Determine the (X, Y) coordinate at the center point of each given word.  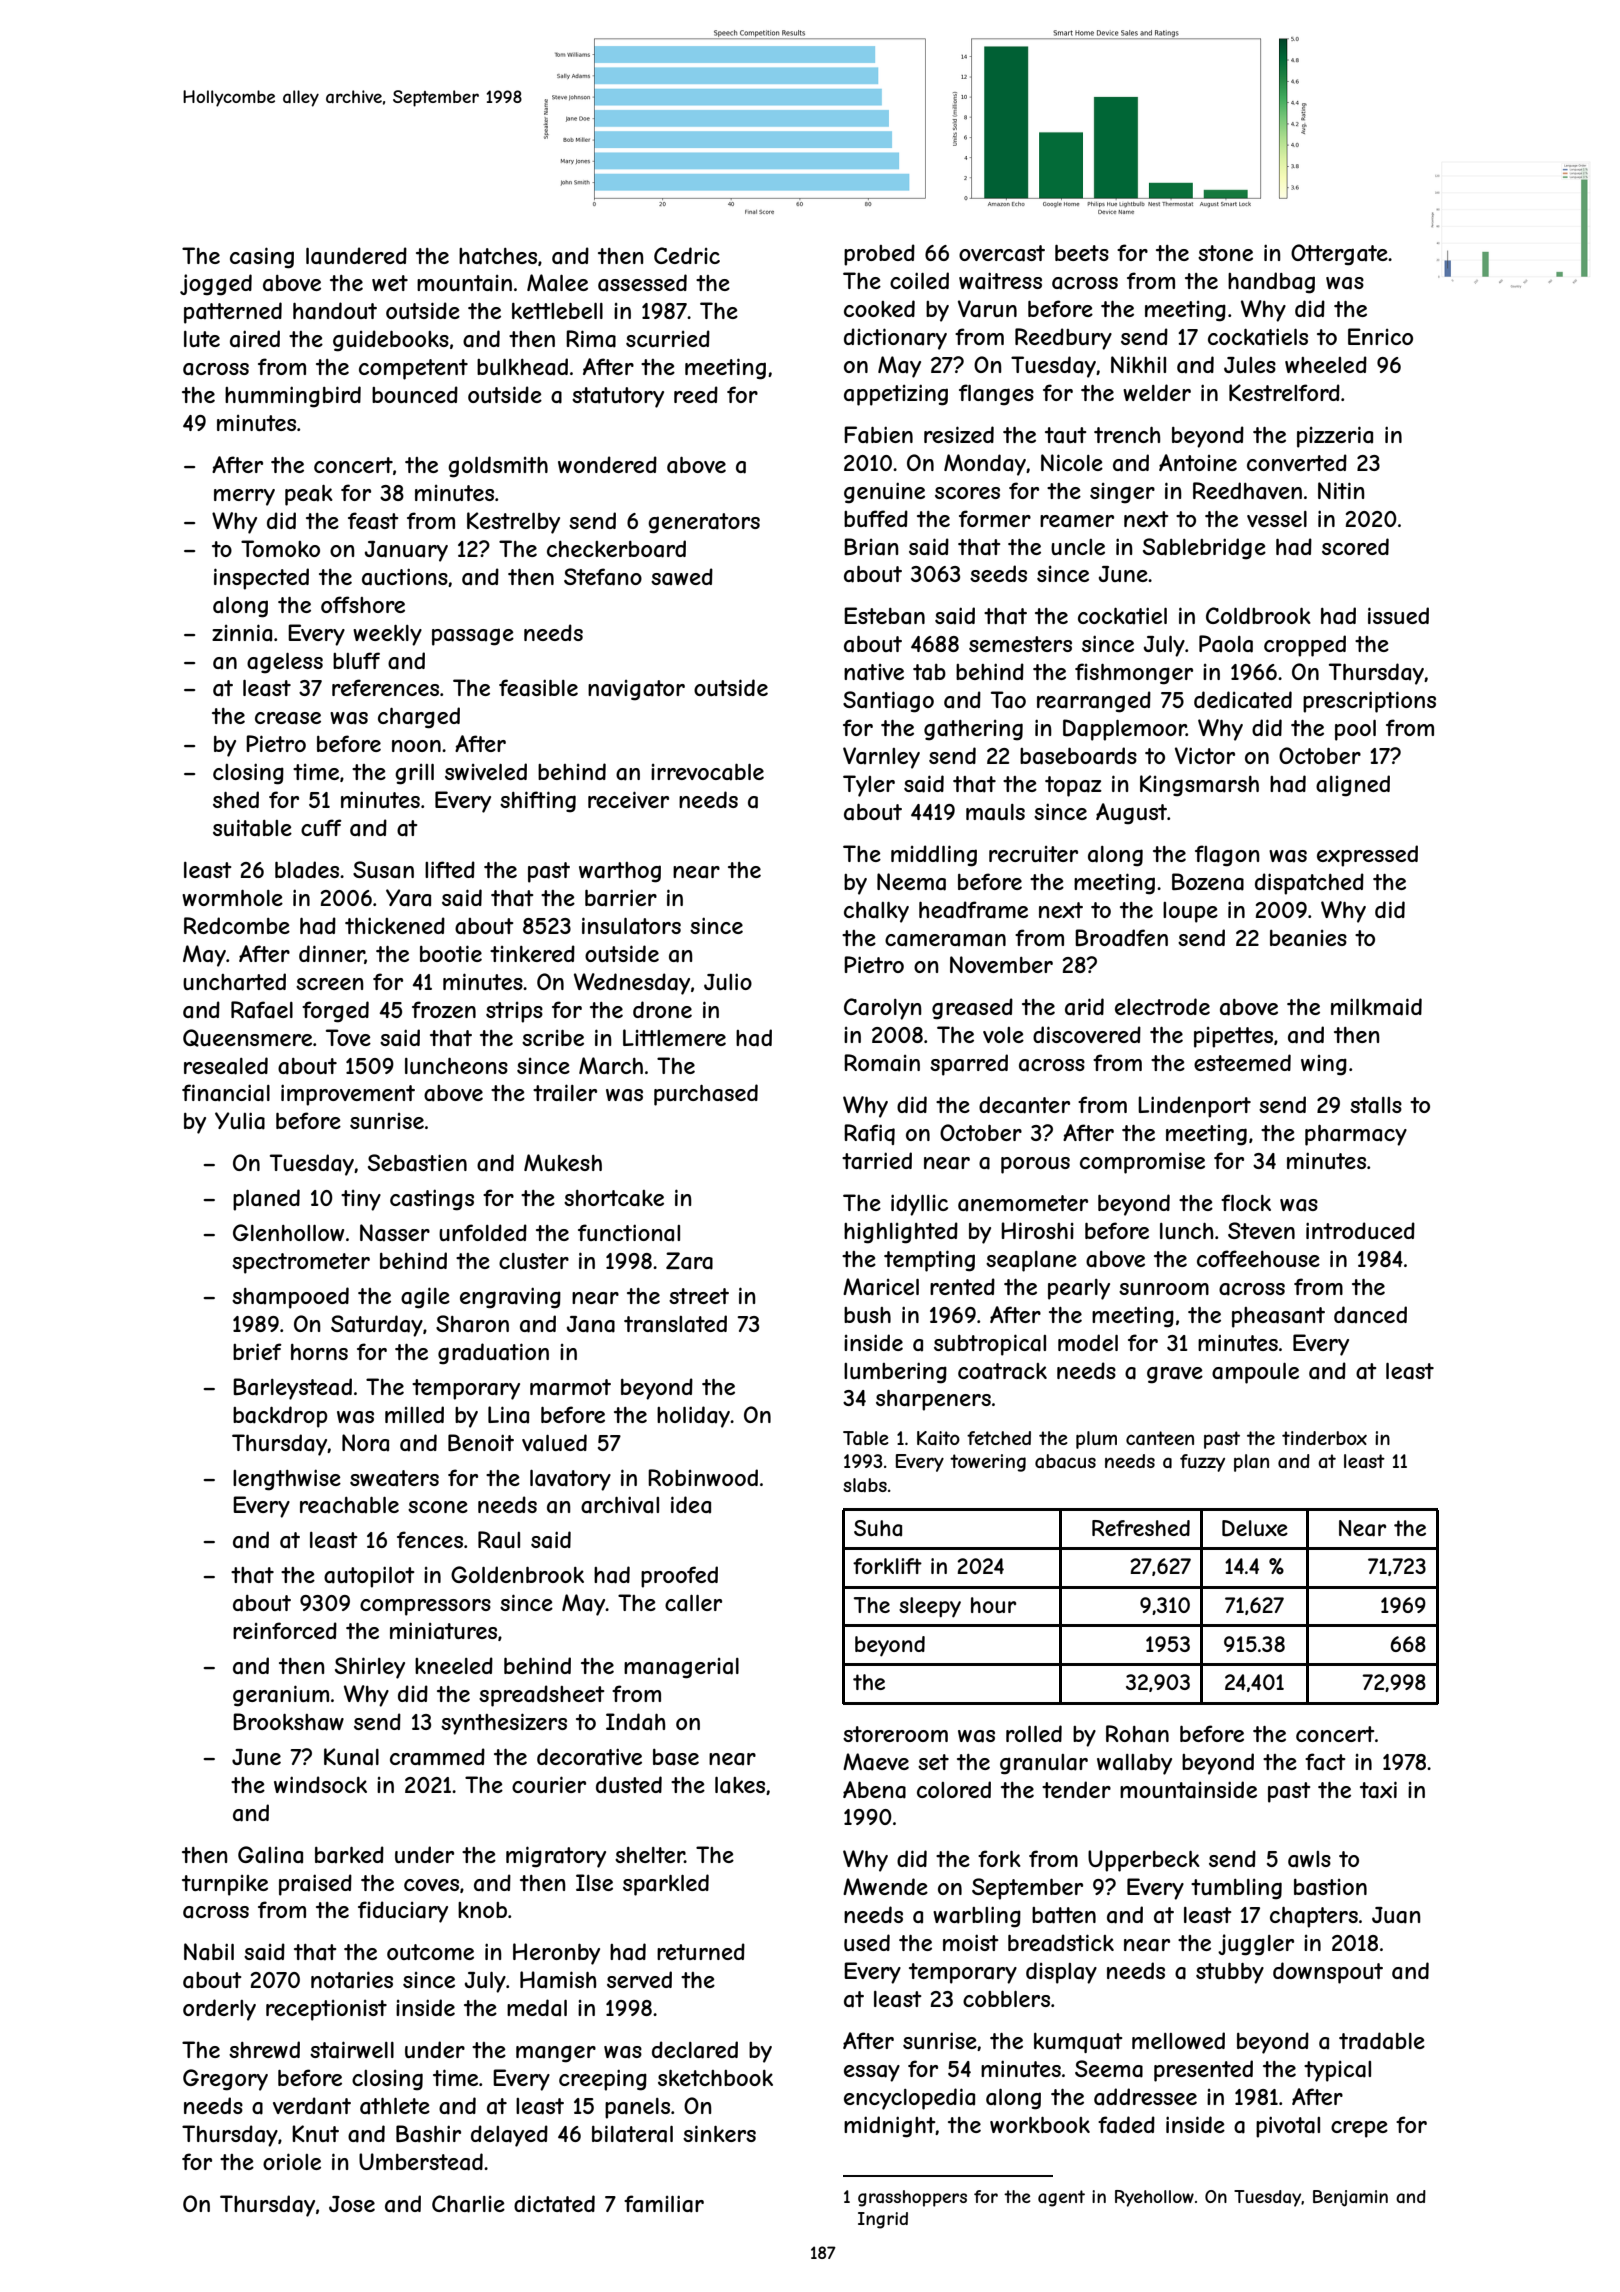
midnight (890, 2127)
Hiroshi (1037, 1230)
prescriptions (1369, 702)
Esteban (884, 616)
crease (288, 718)
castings (432, 1200)
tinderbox (1324, 1438)
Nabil (209, 1952)
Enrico (1380, 336)
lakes (740, 1785)
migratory (556, 1857)
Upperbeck (1144, 1861)
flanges (996, 395)
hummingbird (293, 397)
